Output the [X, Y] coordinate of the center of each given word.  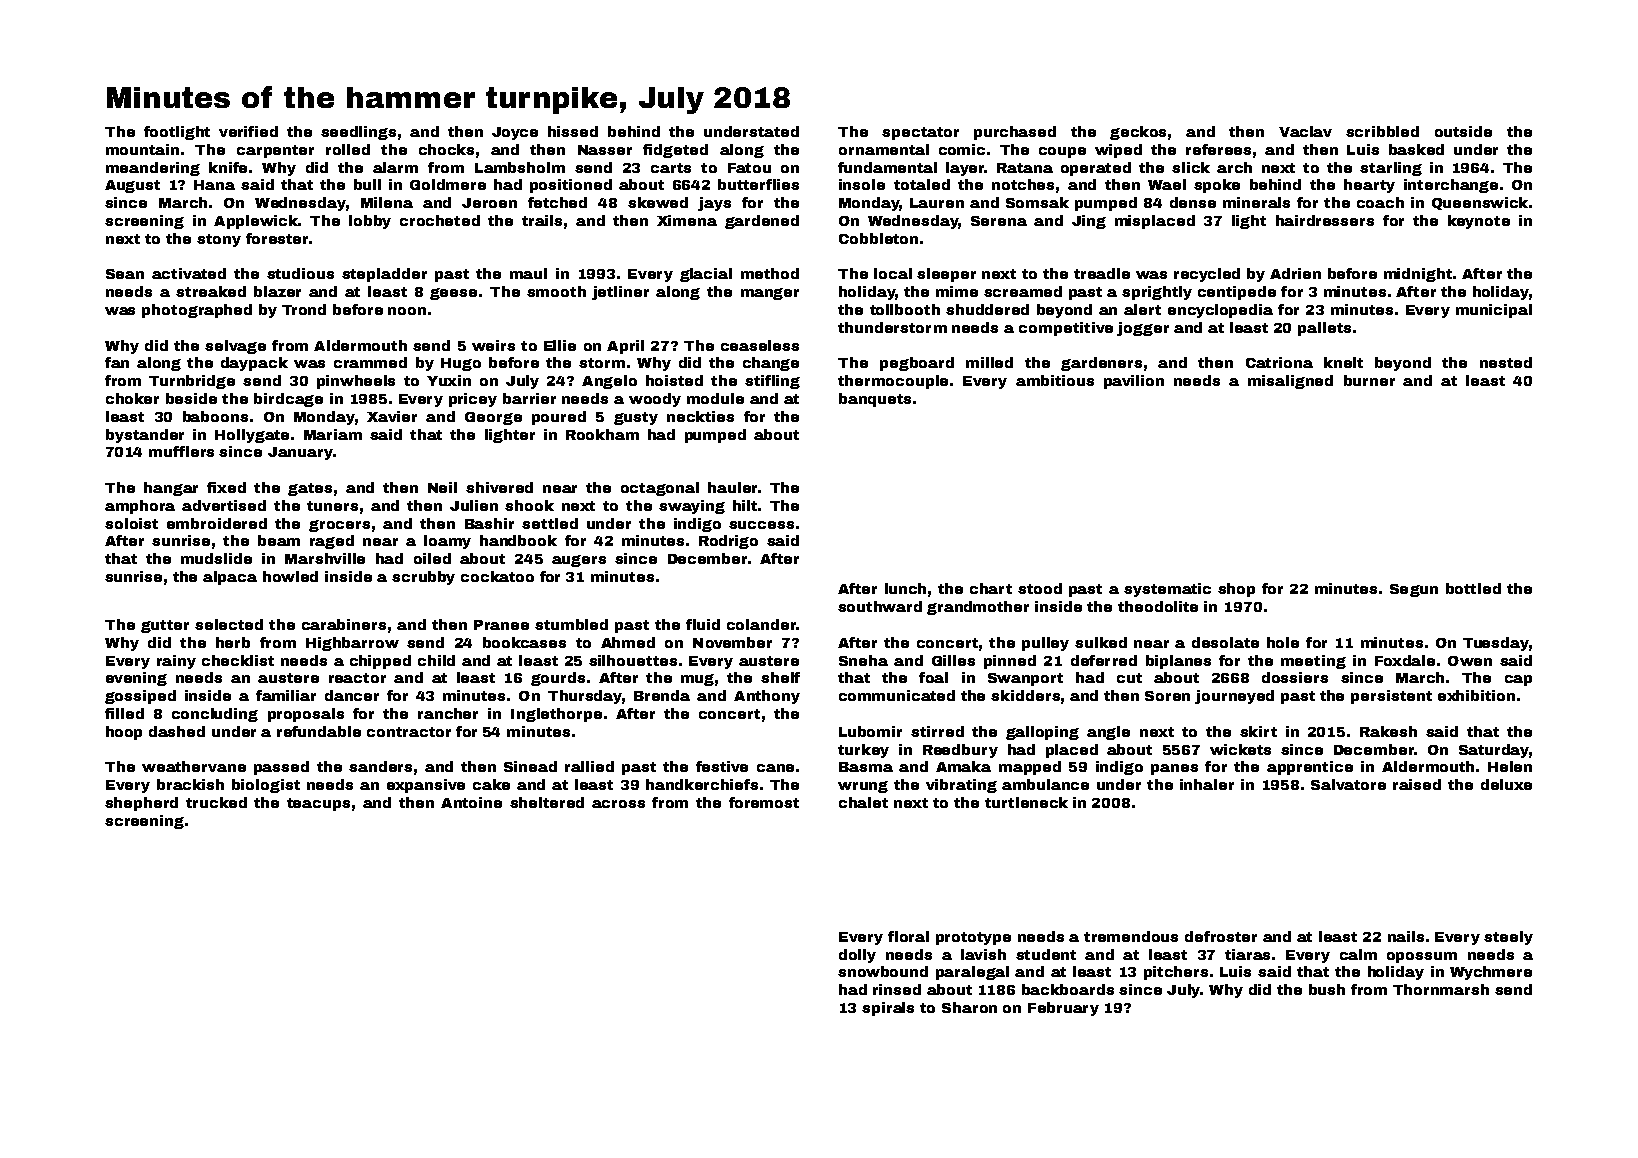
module [715, 398]
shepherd [141, 804]
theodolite [1158, 606]
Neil [442, 487]
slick [1191, 167]
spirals [888, 1009]
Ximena [687, 220]
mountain [142, 149]
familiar [286, 695]
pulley [1045, 644]
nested [1506, 362]
